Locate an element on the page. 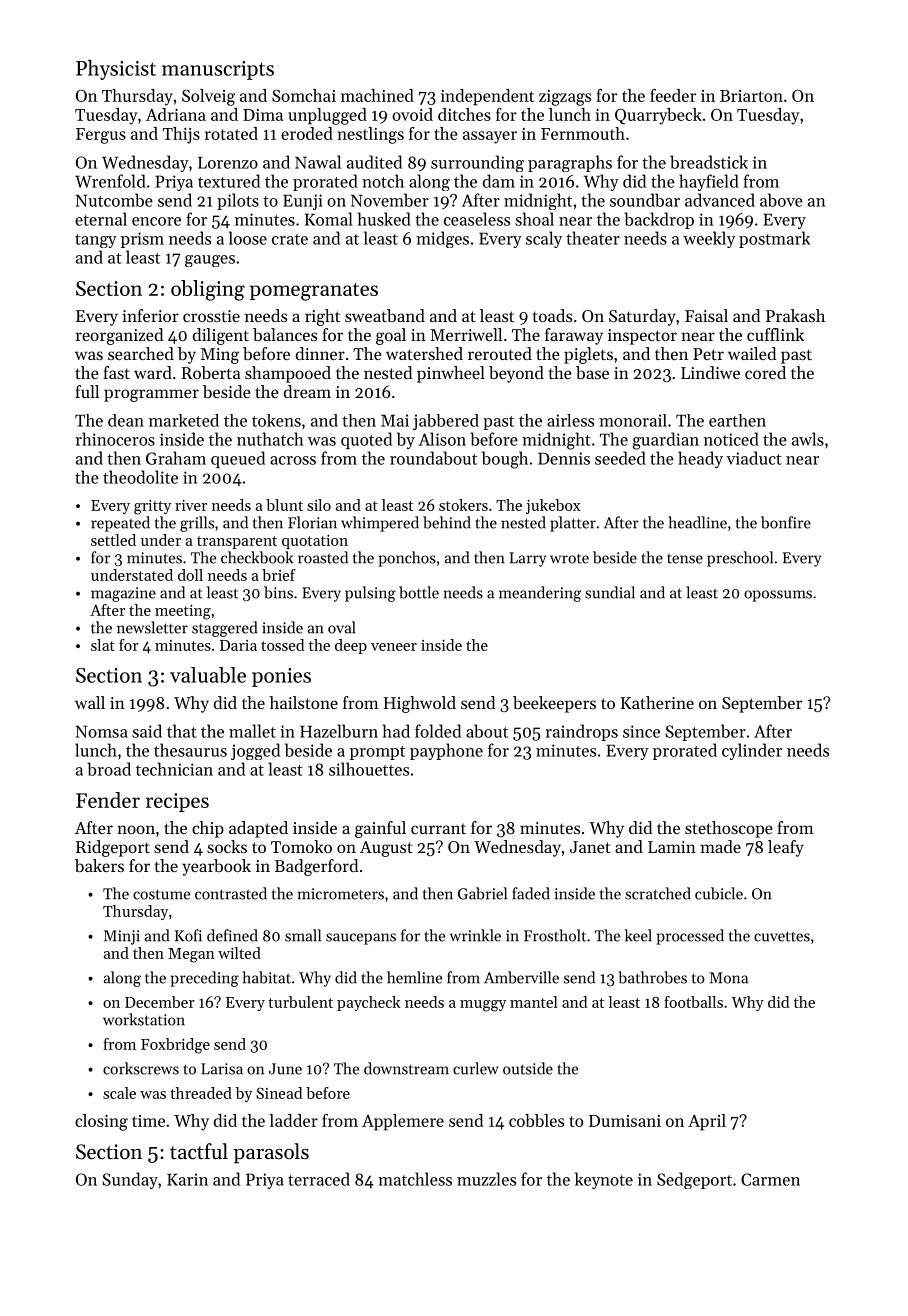  Karin is located at coordinates (187, 1179).
